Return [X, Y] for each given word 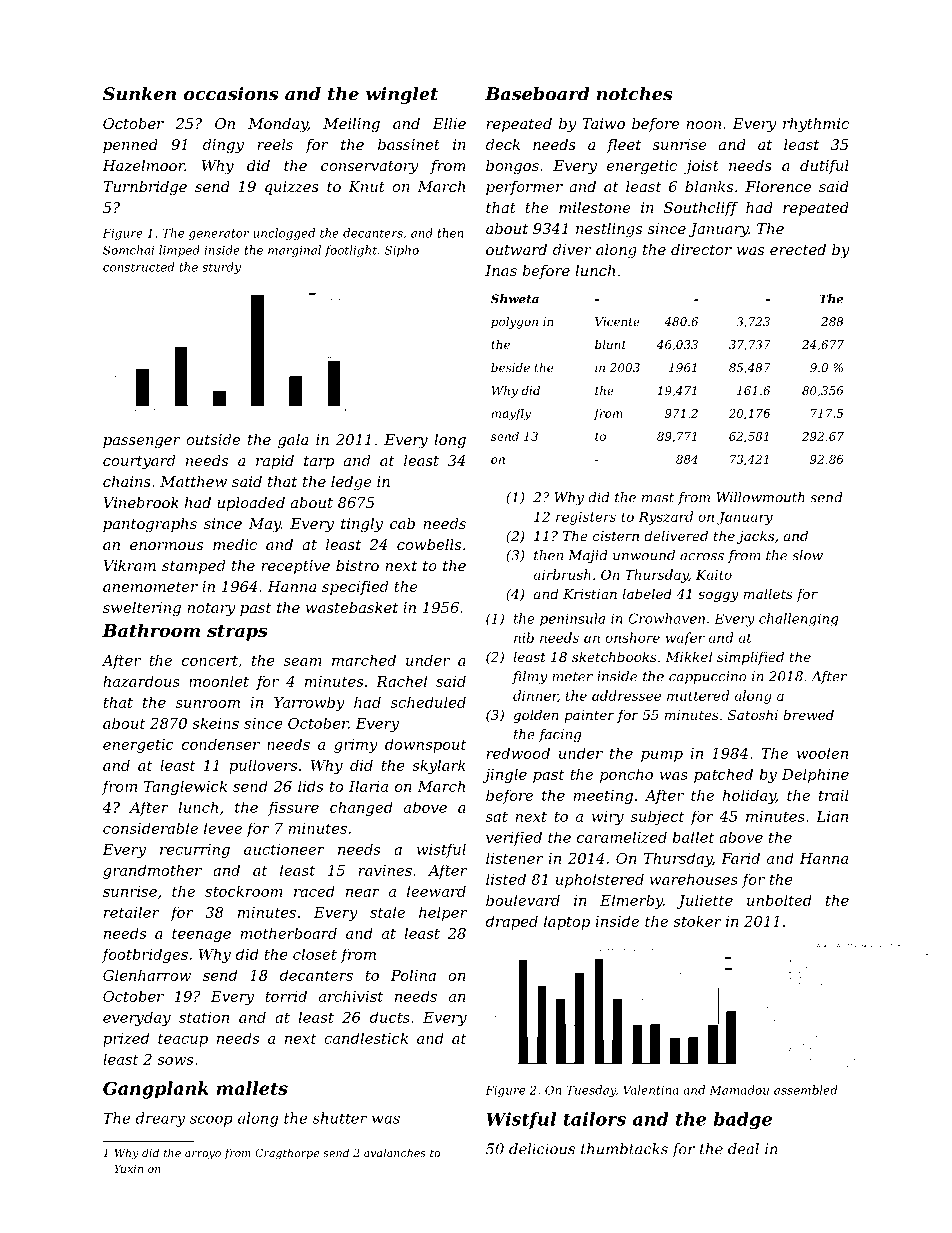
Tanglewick [185, 787]
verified [514, 838]
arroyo [203, 1155]
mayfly [511, 414]
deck [503, 144]
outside [213, 439]
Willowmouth [760, 497]
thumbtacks [624, 1149]
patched [723, 775]
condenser [221, 744]
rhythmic [816, 125]
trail [834, 795]
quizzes [292, 188]
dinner [535, 696]
